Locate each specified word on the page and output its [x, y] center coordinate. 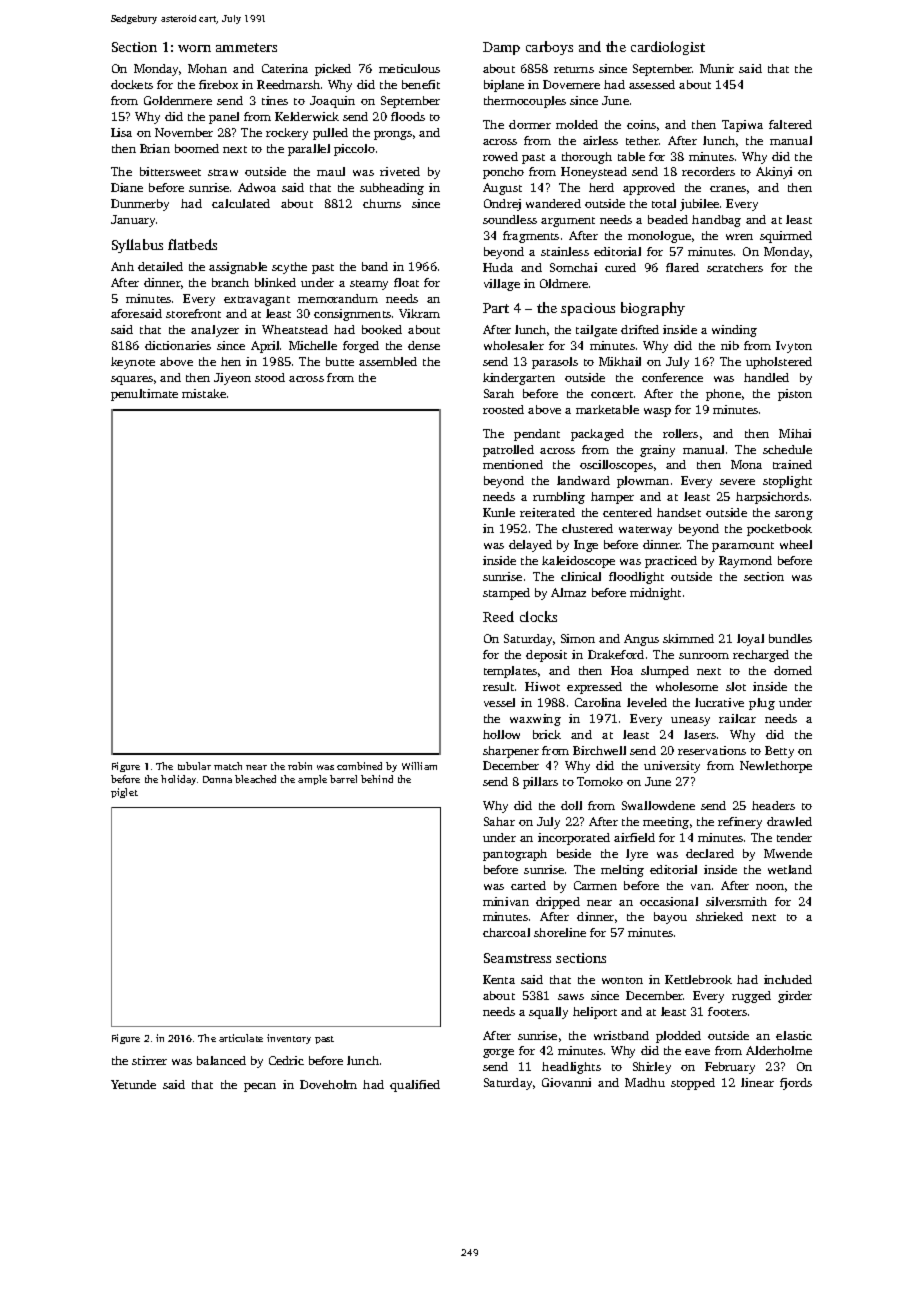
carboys [549, 48]
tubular [194, 766]
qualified [415, 1086]
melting [622, 871]
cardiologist [668, 48]
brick [547, 734]
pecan [260, 1087]
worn [194, 48]
